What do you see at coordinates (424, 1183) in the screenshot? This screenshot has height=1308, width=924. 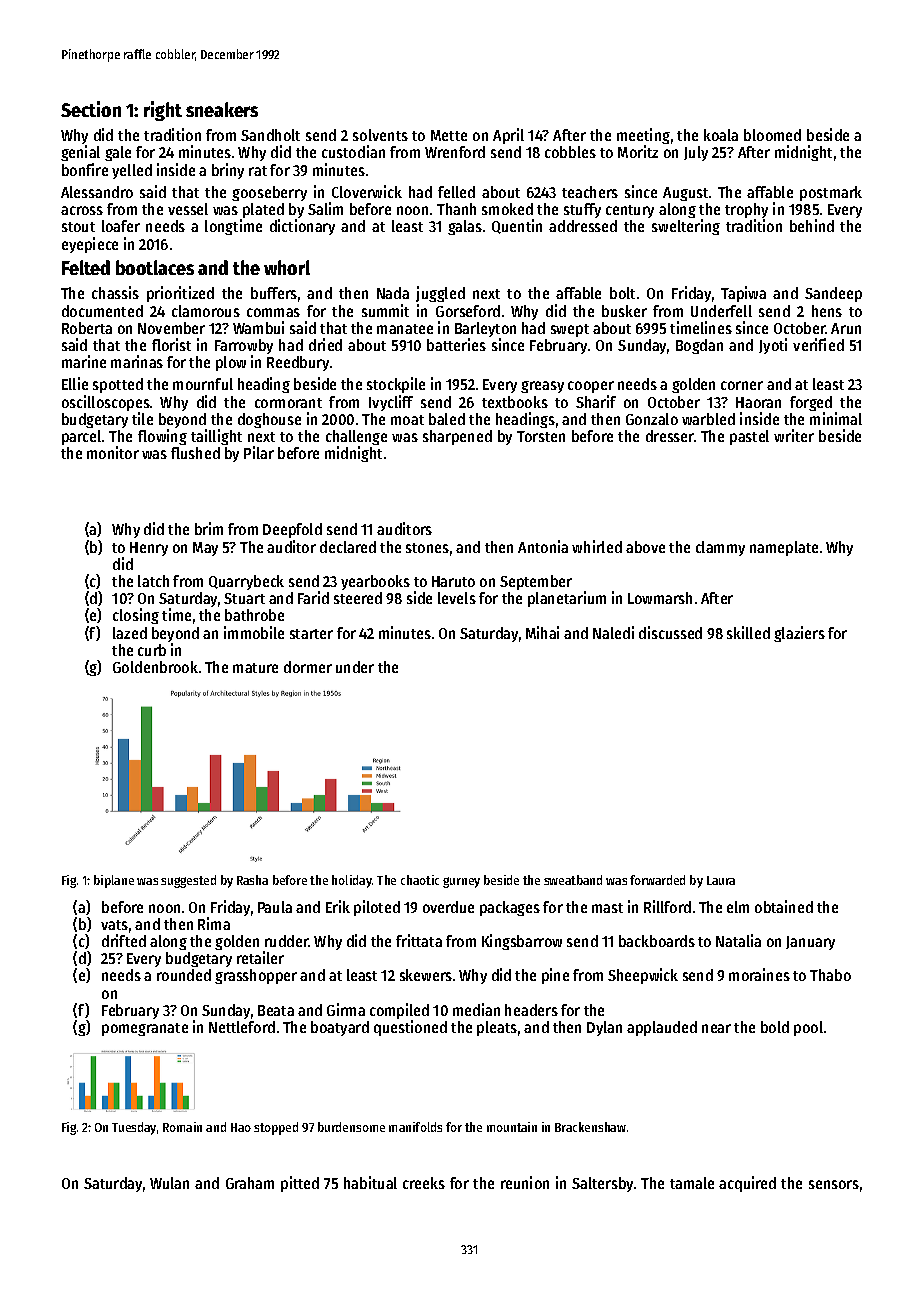 I see `creeks` at bounding box center [424, 1183].
